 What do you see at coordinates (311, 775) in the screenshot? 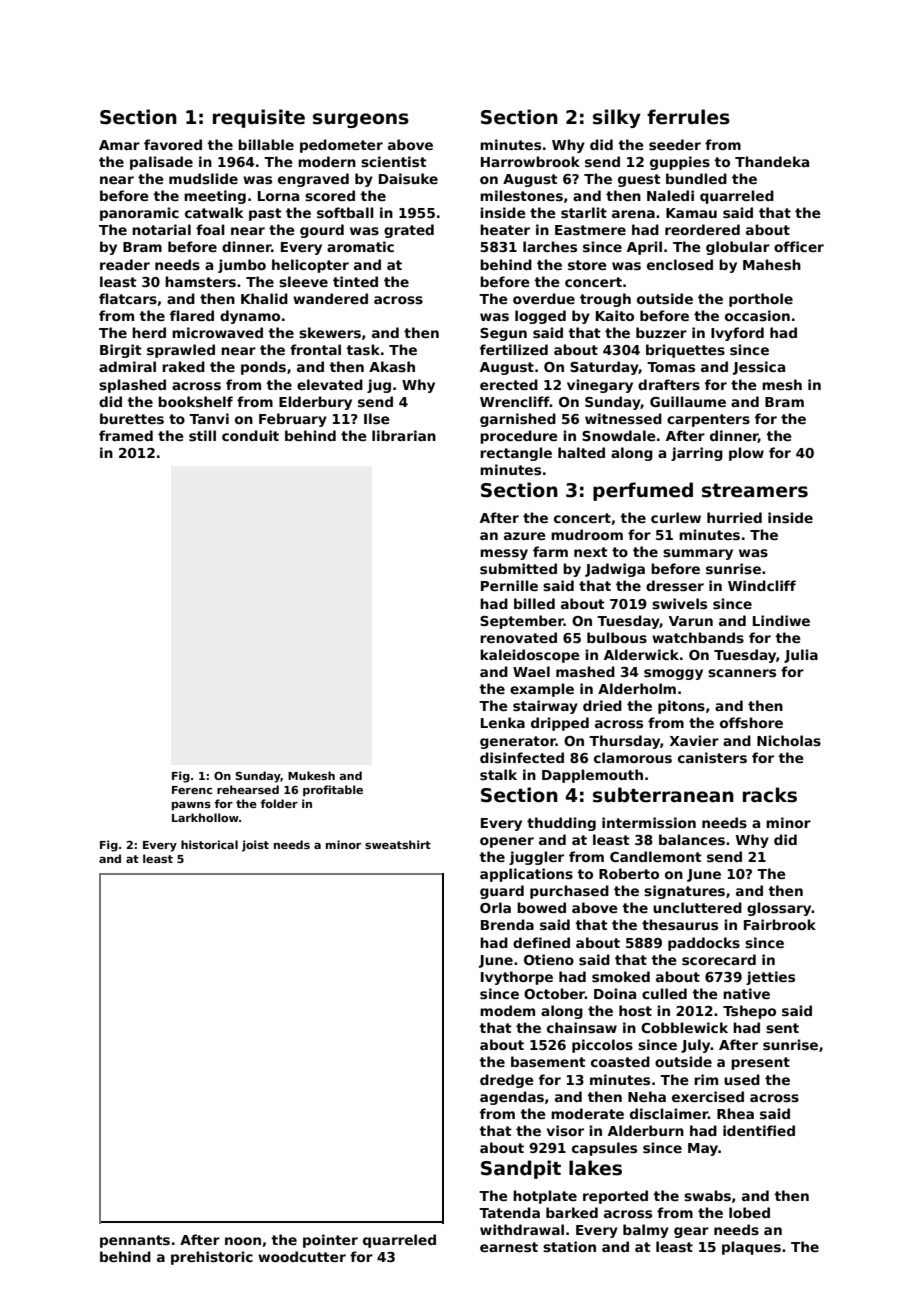
I see `Mukesh` at bounding box center [311, 775].
